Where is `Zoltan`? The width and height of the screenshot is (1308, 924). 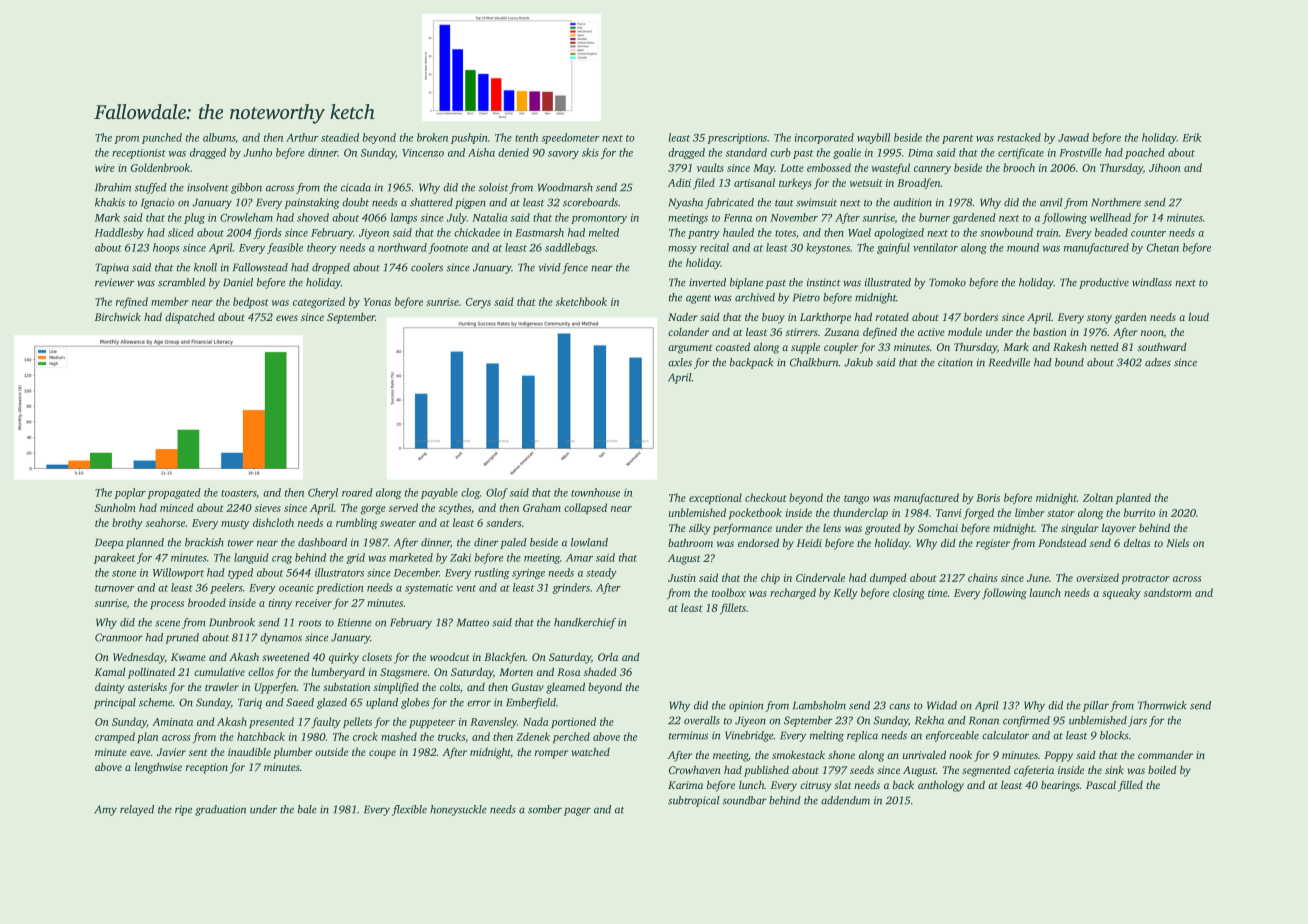
Zoltan is located at coordinates (1098, 497).
